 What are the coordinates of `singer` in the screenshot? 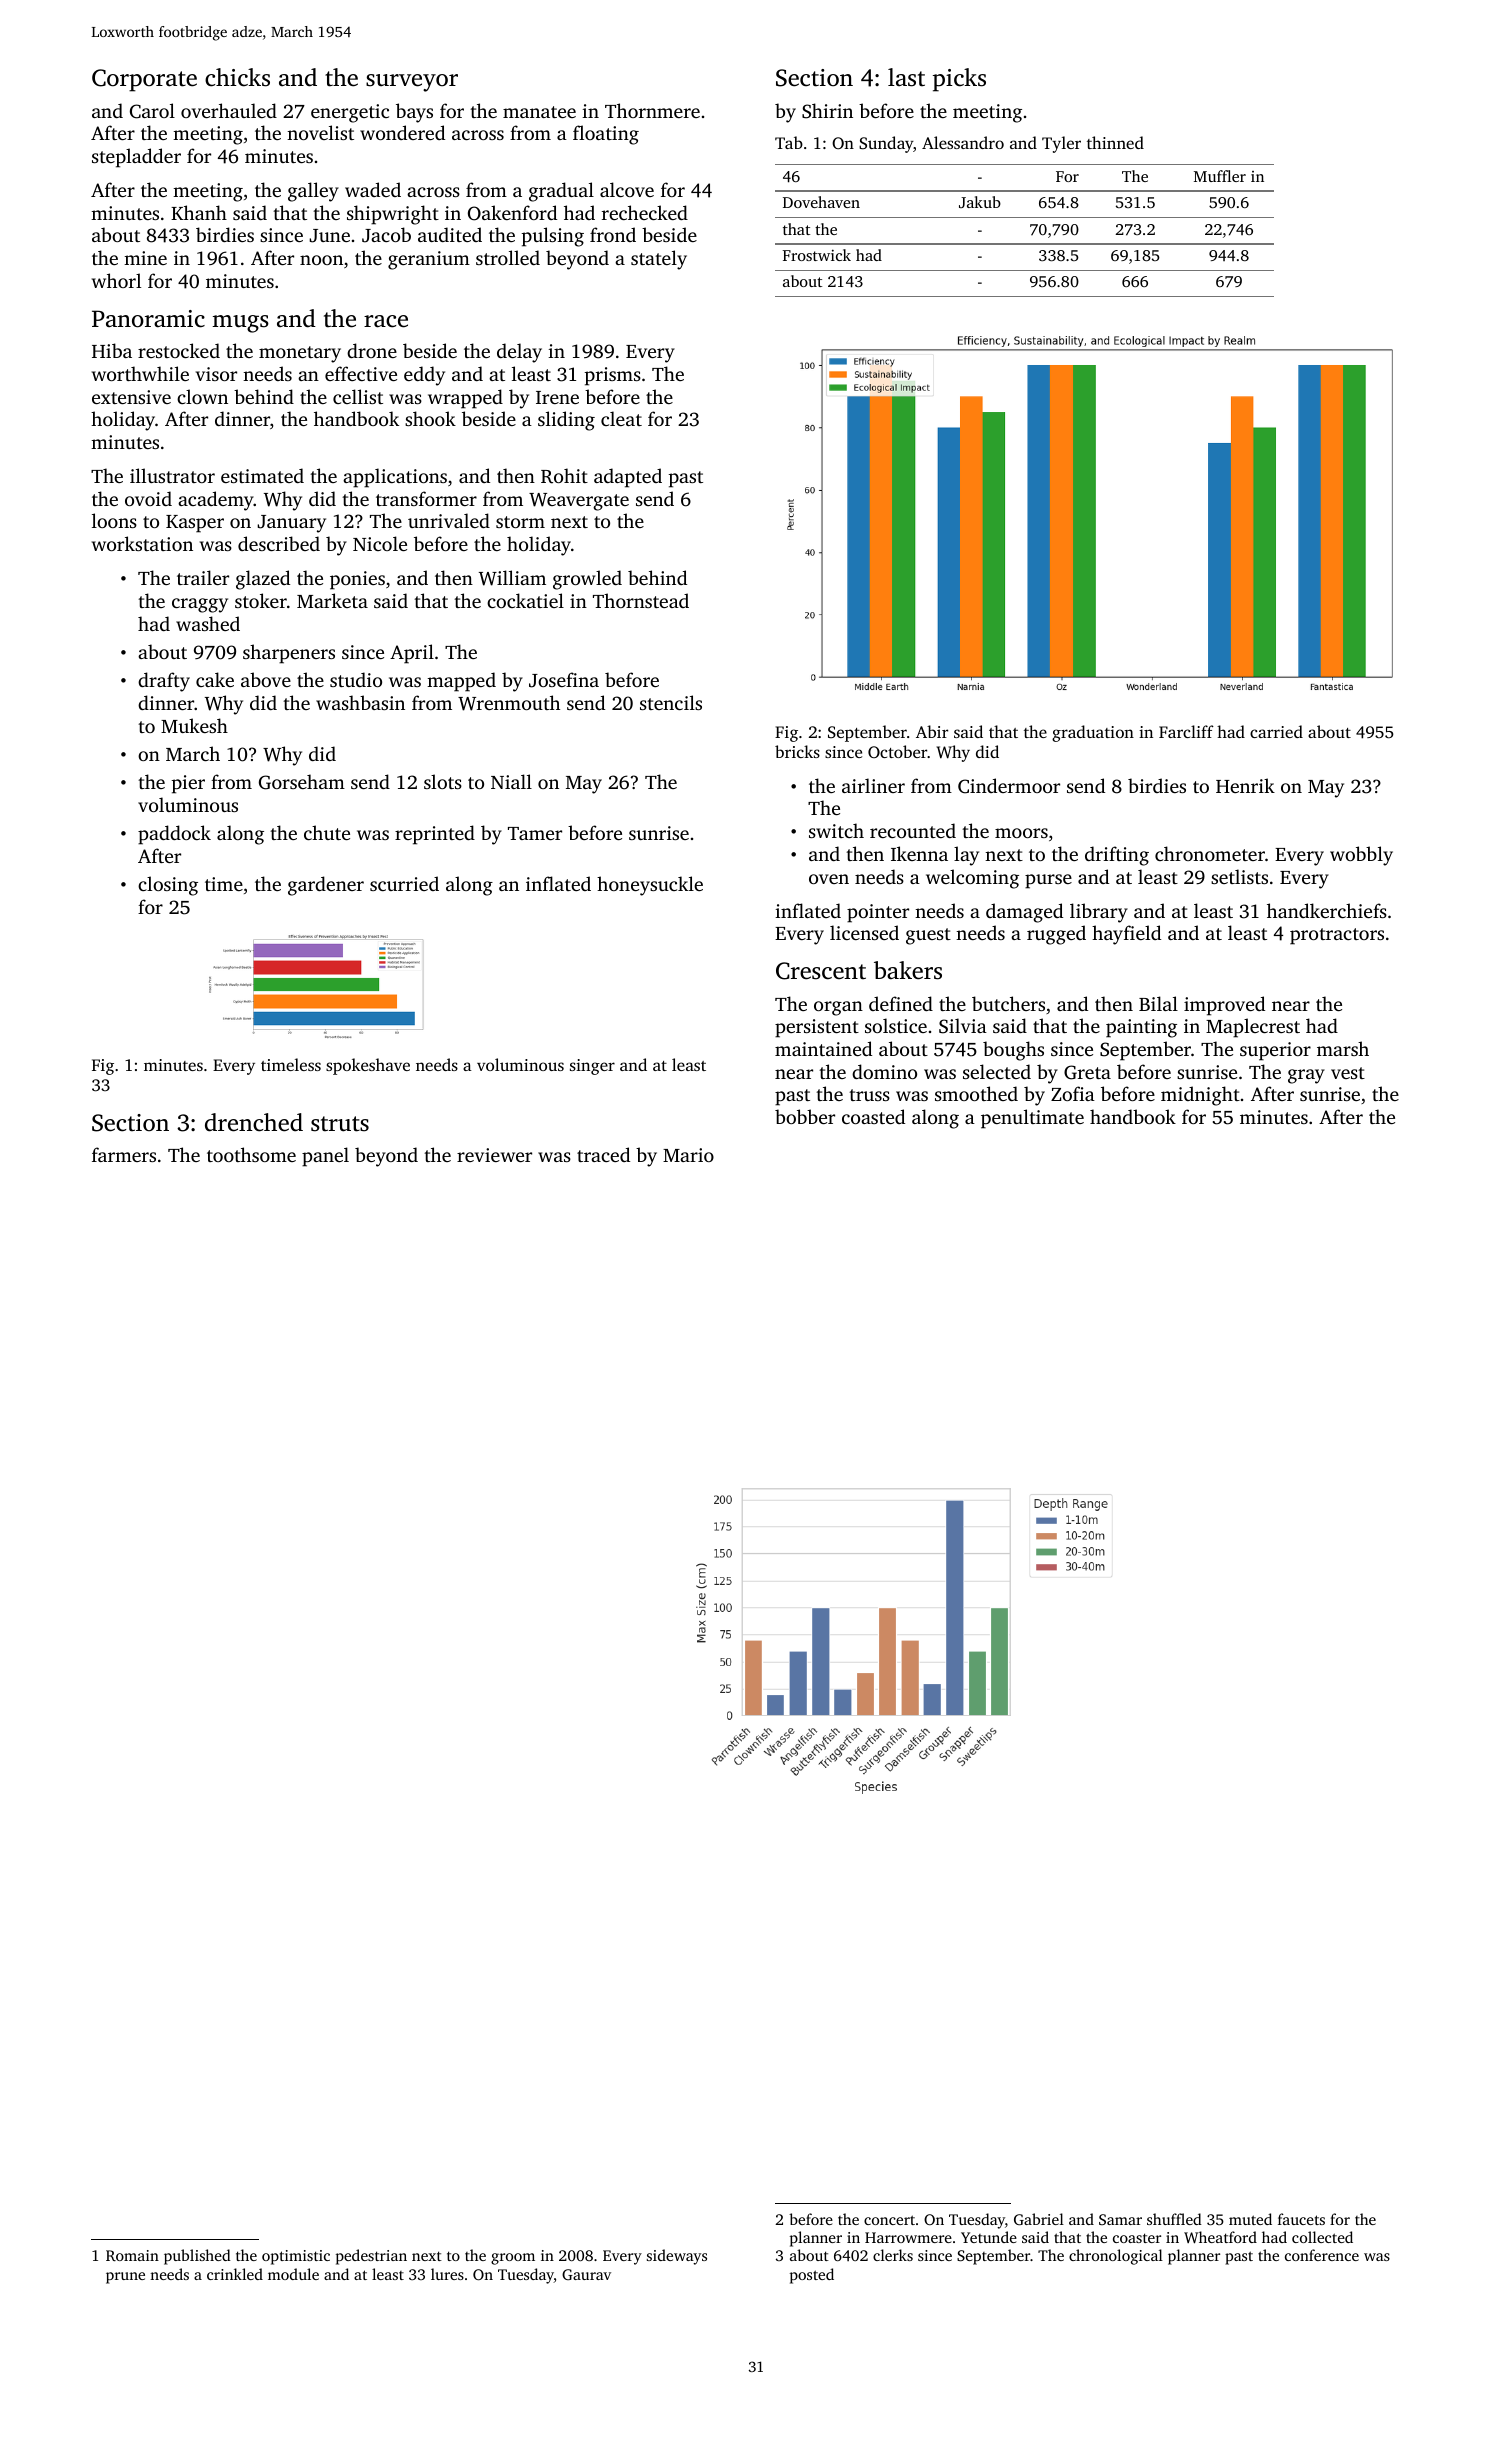 It's located at (592, 1067).
